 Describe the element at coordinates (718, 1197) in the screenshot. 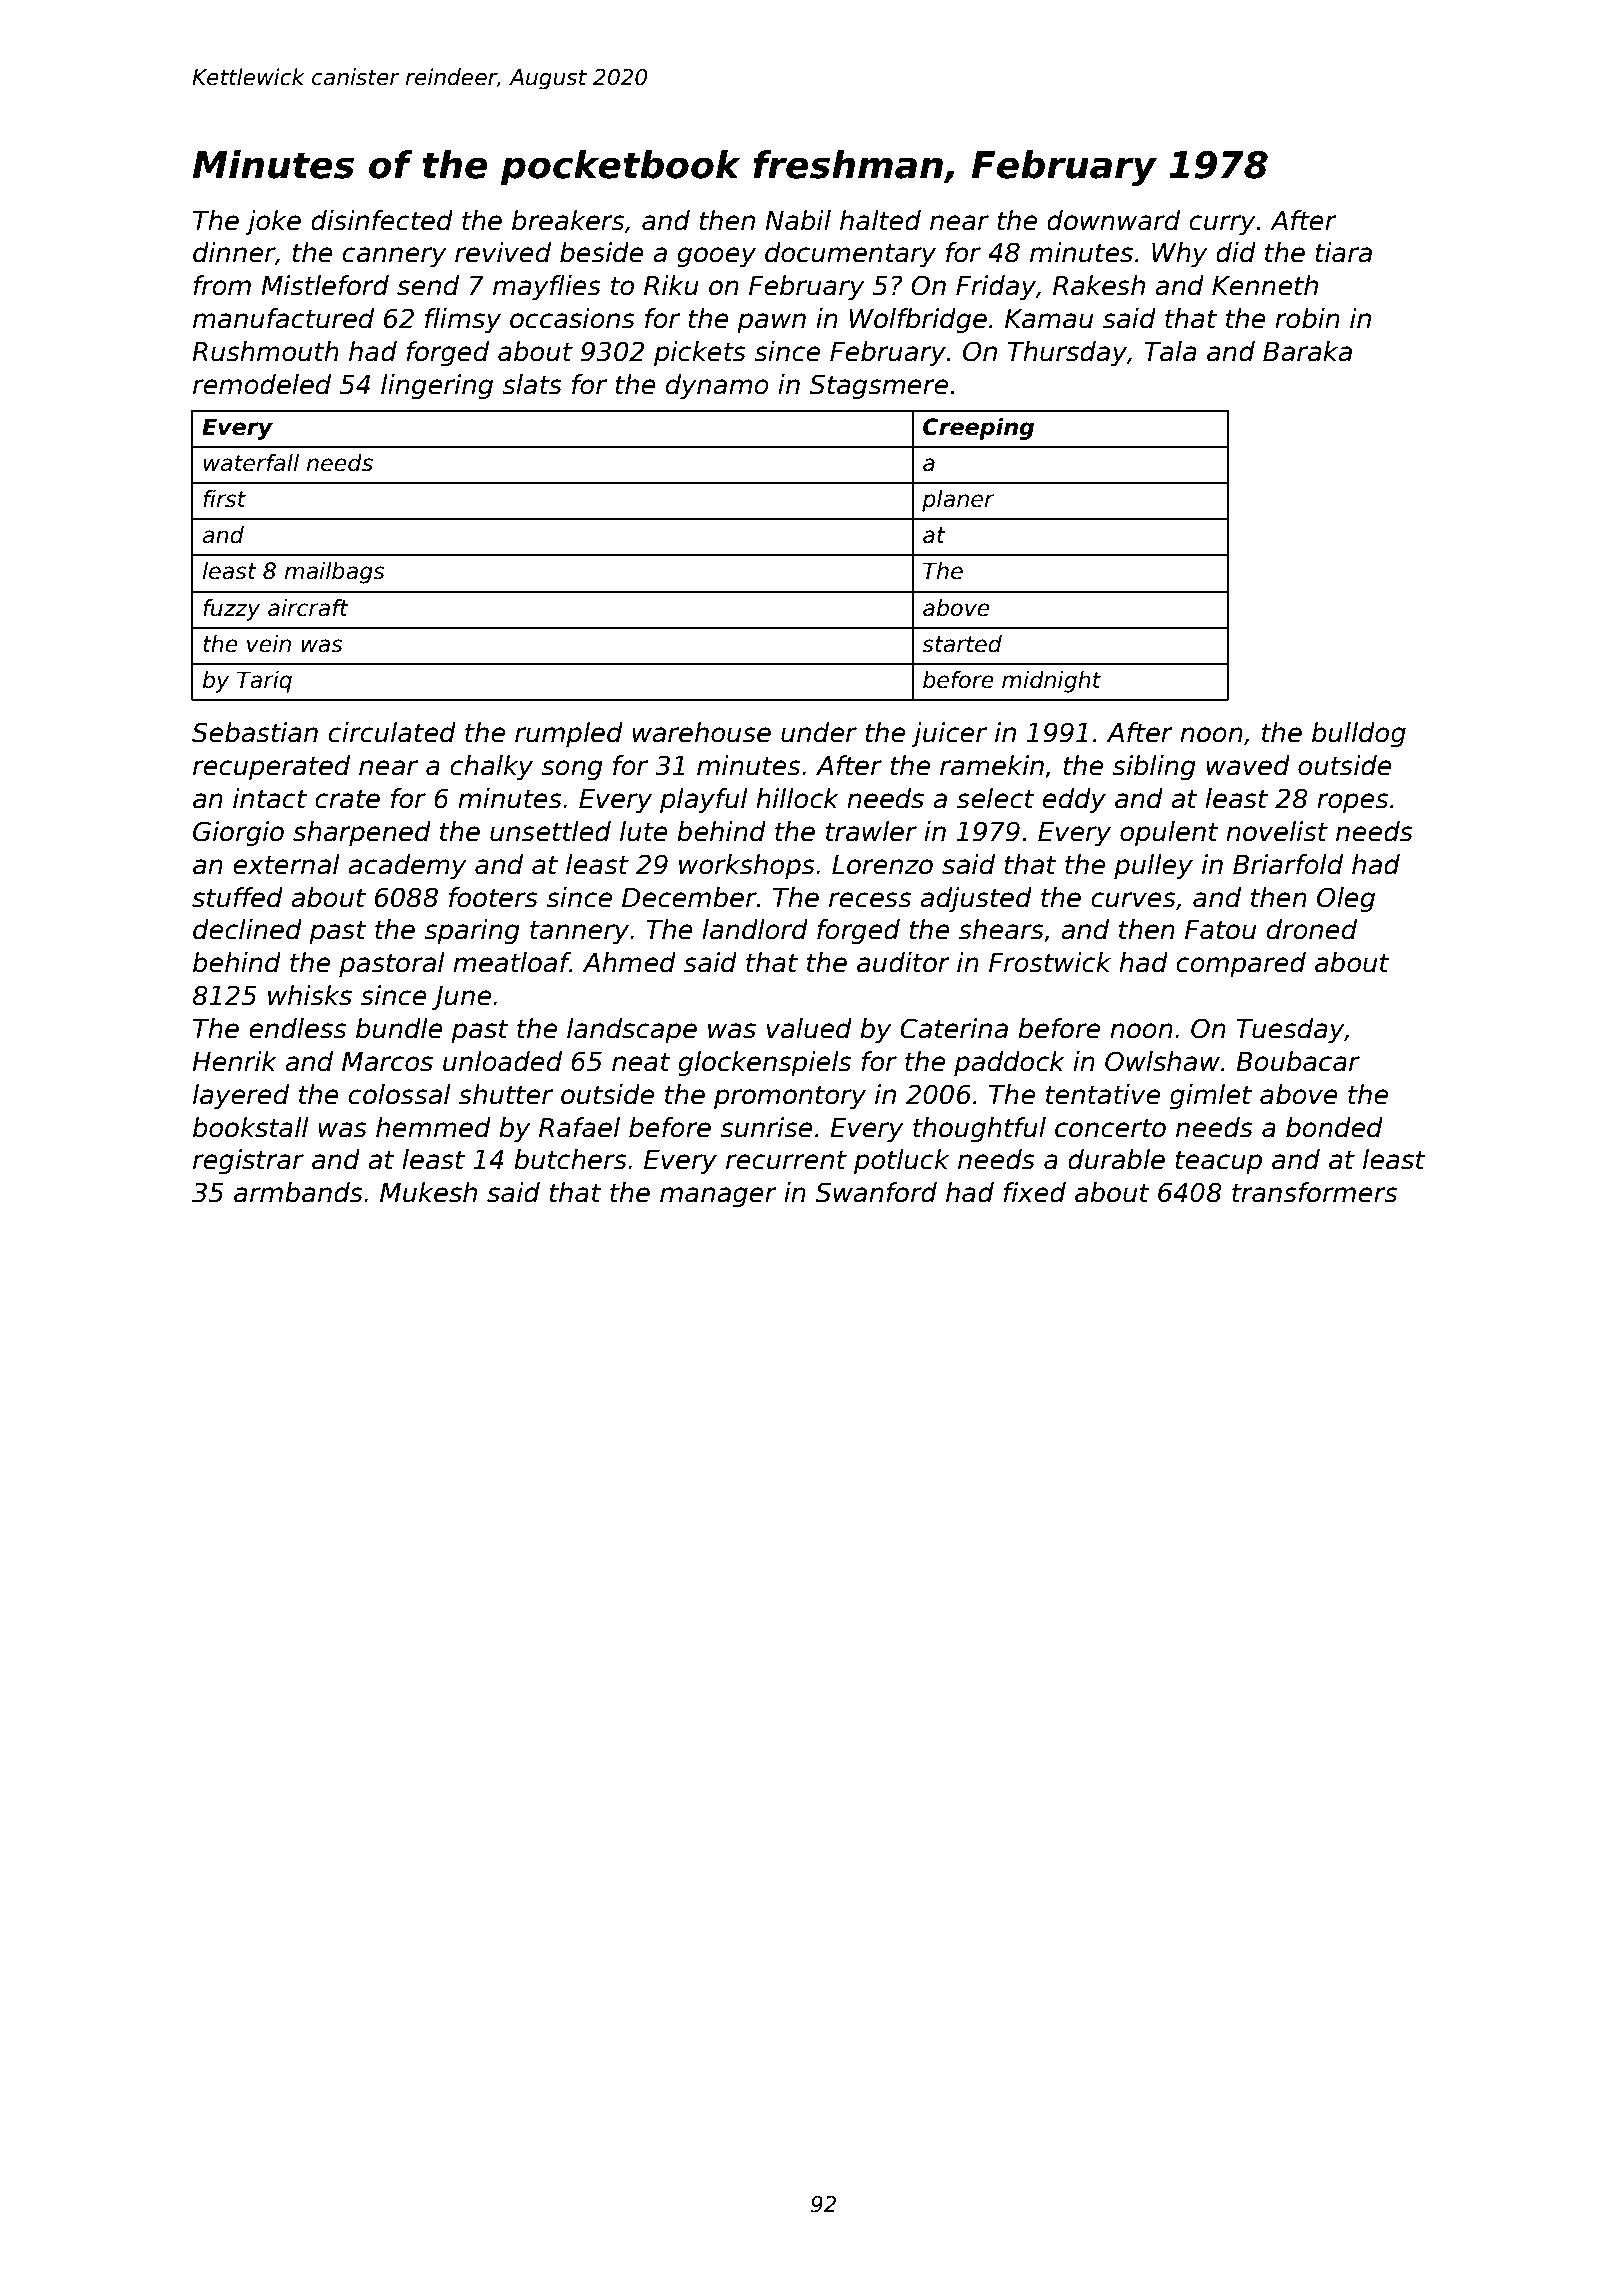

I see `manager` at that location.
